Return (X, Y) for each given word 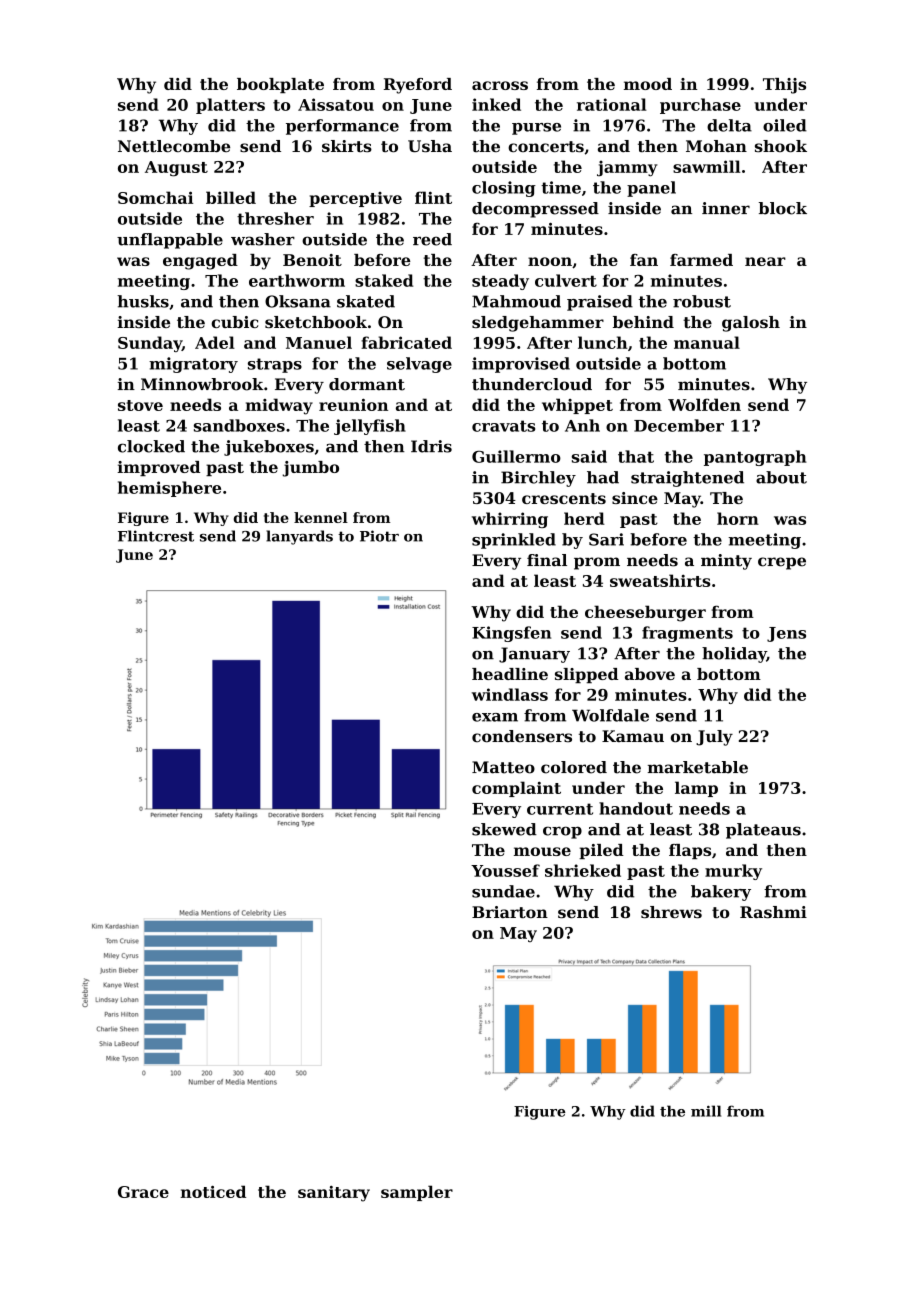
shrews (671, 912)
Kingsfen (511, 634)
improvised (521, 365)
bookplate (280, 85)
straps (275, 365)
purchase (700, 106)
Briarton (510, 912)
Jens (786, 634)
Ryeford (418, 86)
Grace (143, 1192)
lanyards (299, 537)
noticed (213, 1191)
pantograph (755, 458)
